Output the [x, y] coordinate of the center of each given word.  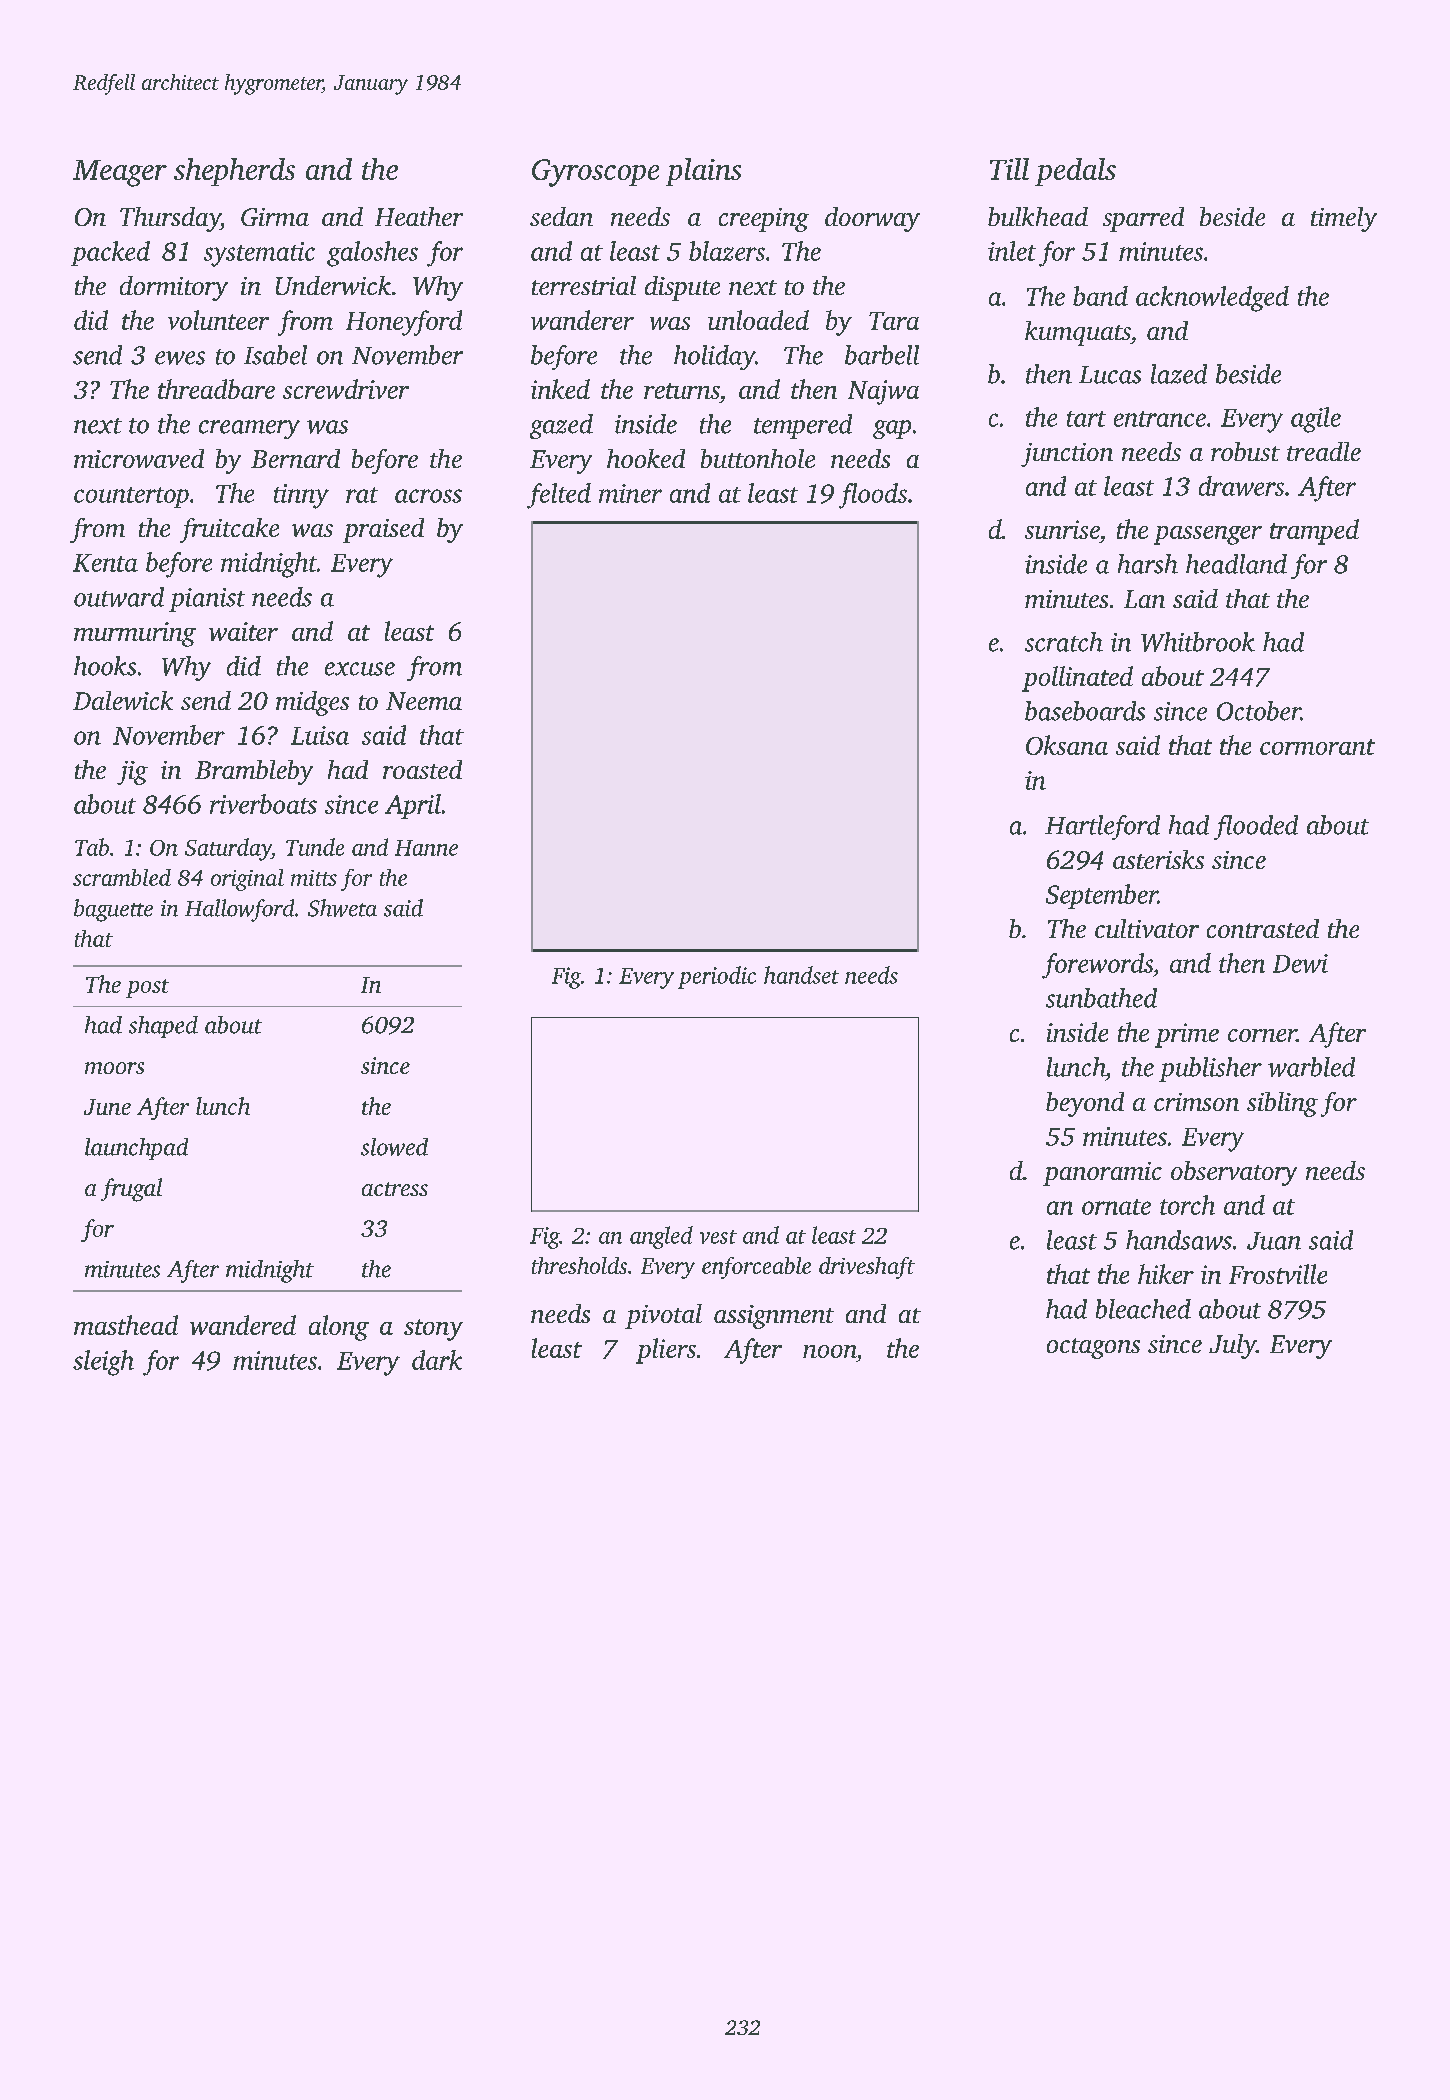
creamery [249, 429]
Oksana [1067, 745]
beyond [1085, 1104]
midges [312, 703]
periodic [717, 977]
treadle [1324, 451]
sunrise [1062, 529]
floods [873, 496]
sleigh [103, 1363]
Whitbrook [1198, 642]
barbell [882, 355]
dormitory [174, 288]
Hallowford [239, 910]
